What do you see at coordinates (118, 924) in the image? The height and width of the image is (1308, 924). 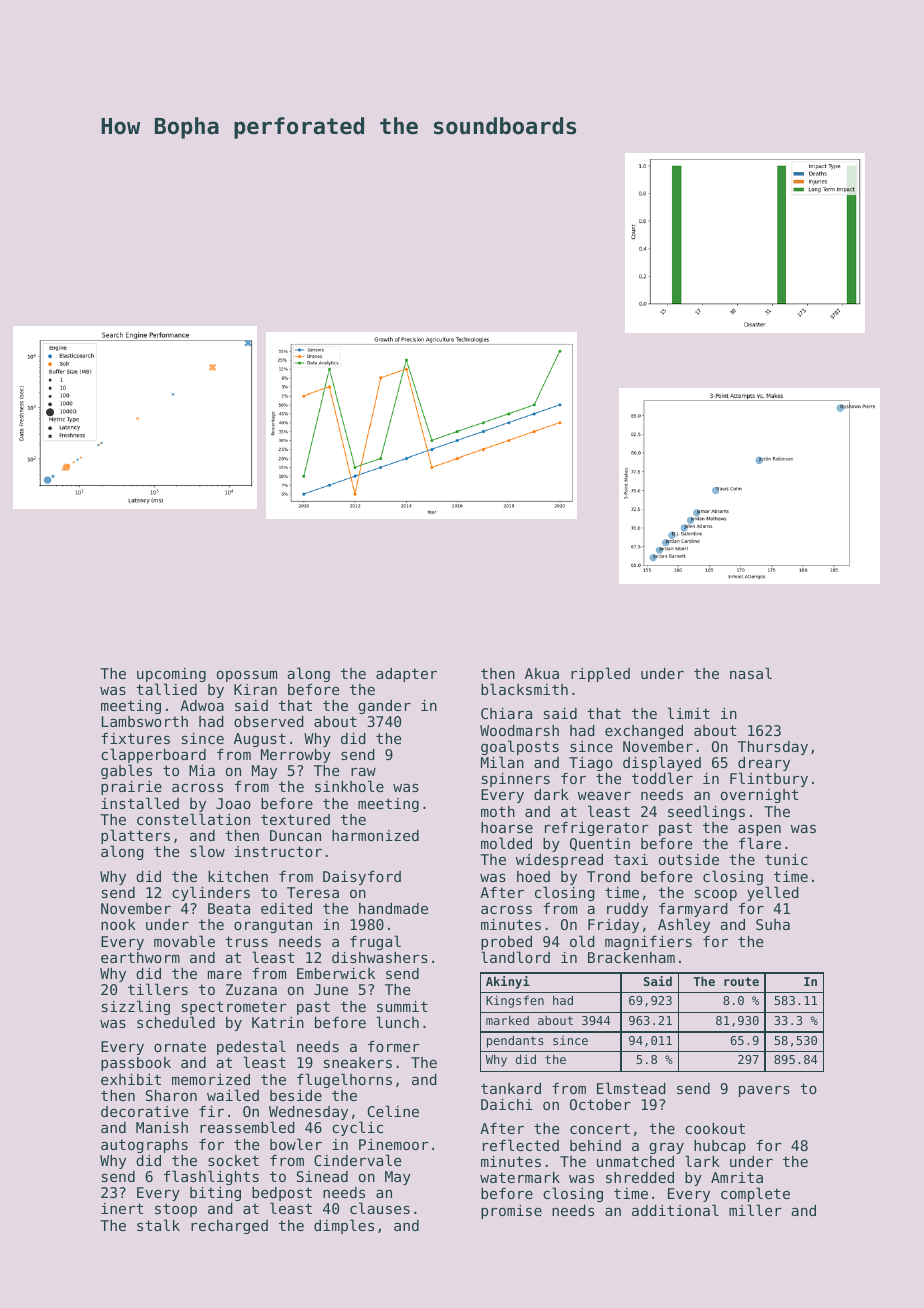 I see `nook` at bounding box center [118, 924].
